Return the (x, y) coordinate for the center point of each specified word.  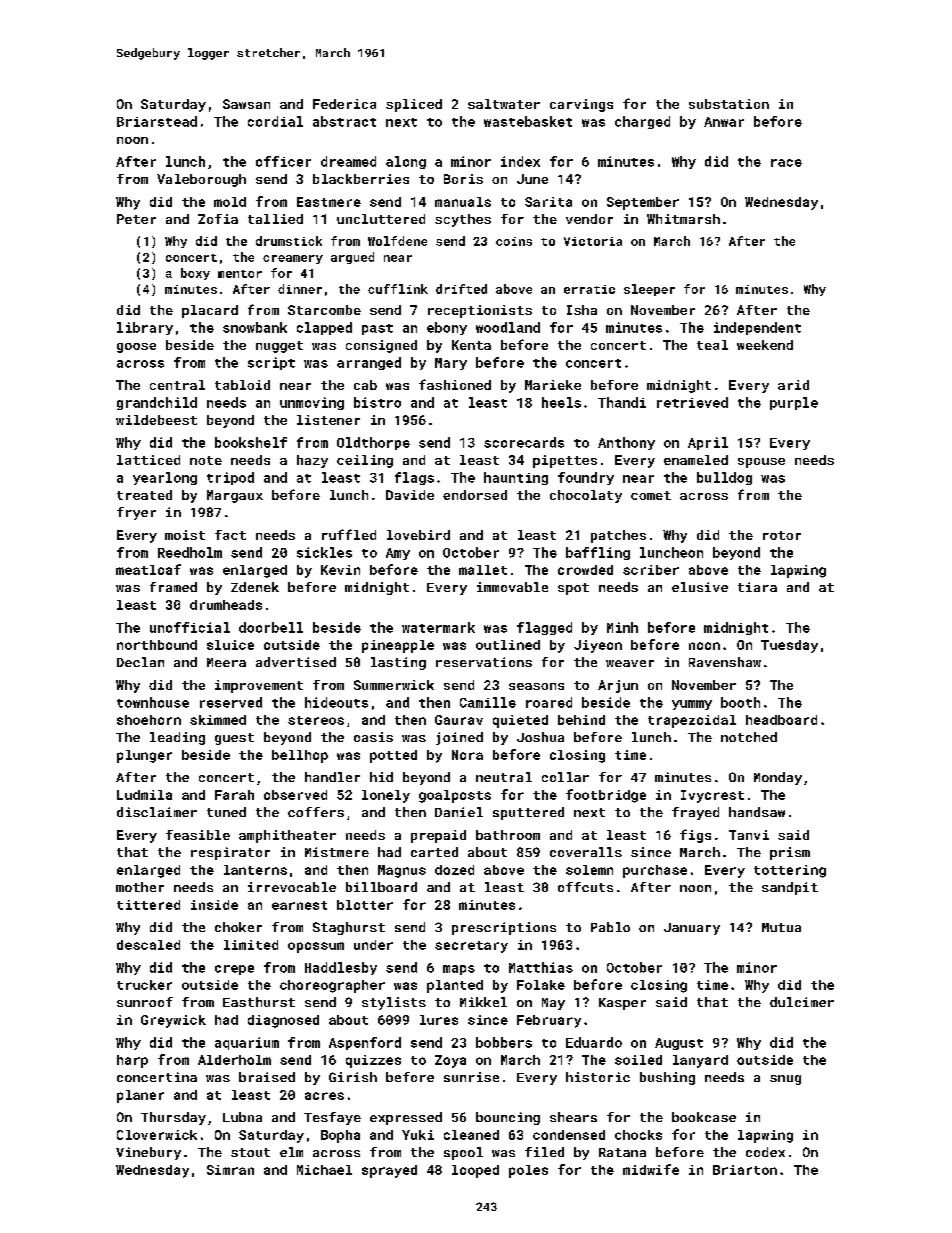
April (708, 443)
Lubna (242, 1117)
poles (528, 1171)
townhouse (153, 702)
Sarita (548, 202)
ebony (447, 328)
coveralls (586, 852)
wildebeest (156, 420)
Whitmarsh (683, 219)
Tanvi (749, 835)
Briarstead (157, 121)
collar (565, 777)
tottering (790, 871)
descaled (148, 945)
